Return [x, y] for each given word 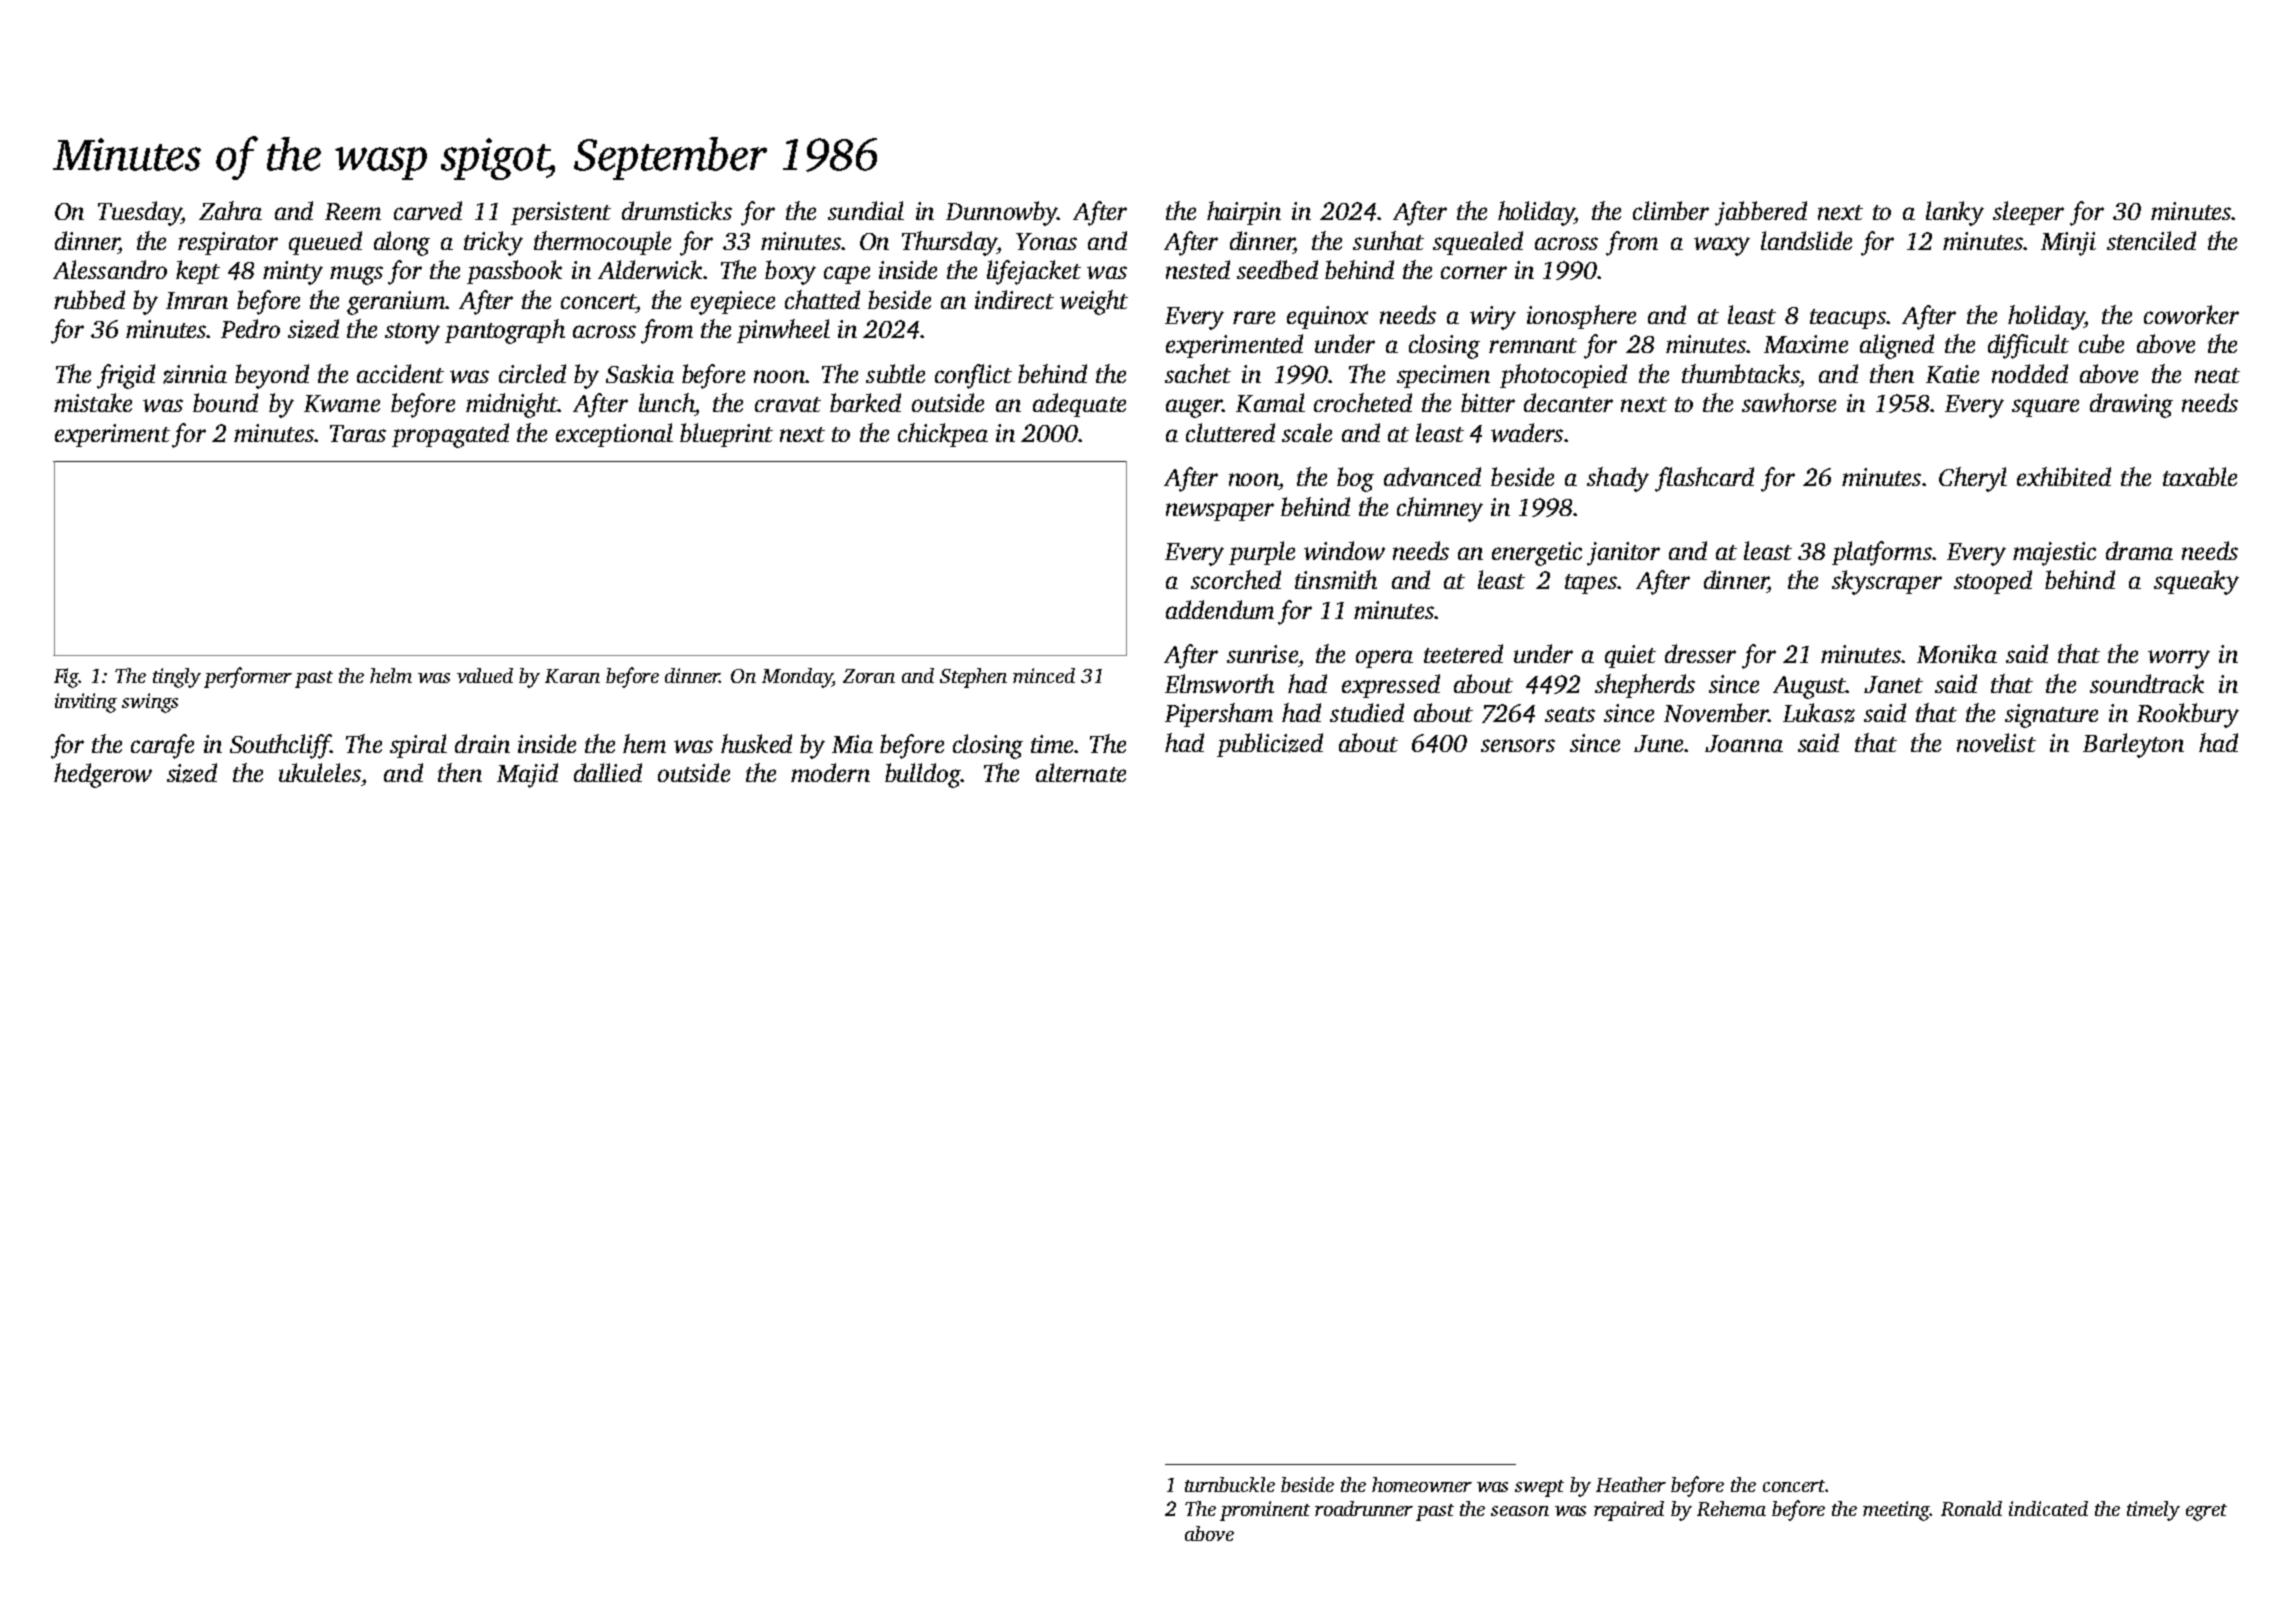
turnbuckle [1230, 1484]
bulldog [923, 775]
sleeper [2028, 213]
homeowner [1422, 1484]
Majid [527, 775]
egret [2206, 1512]
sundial [866, 210]
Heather [1631, 1484]
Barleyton [2133, 745]
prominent [1265, 1511]
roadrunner [1364, 1508]
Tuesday [140, 213]
